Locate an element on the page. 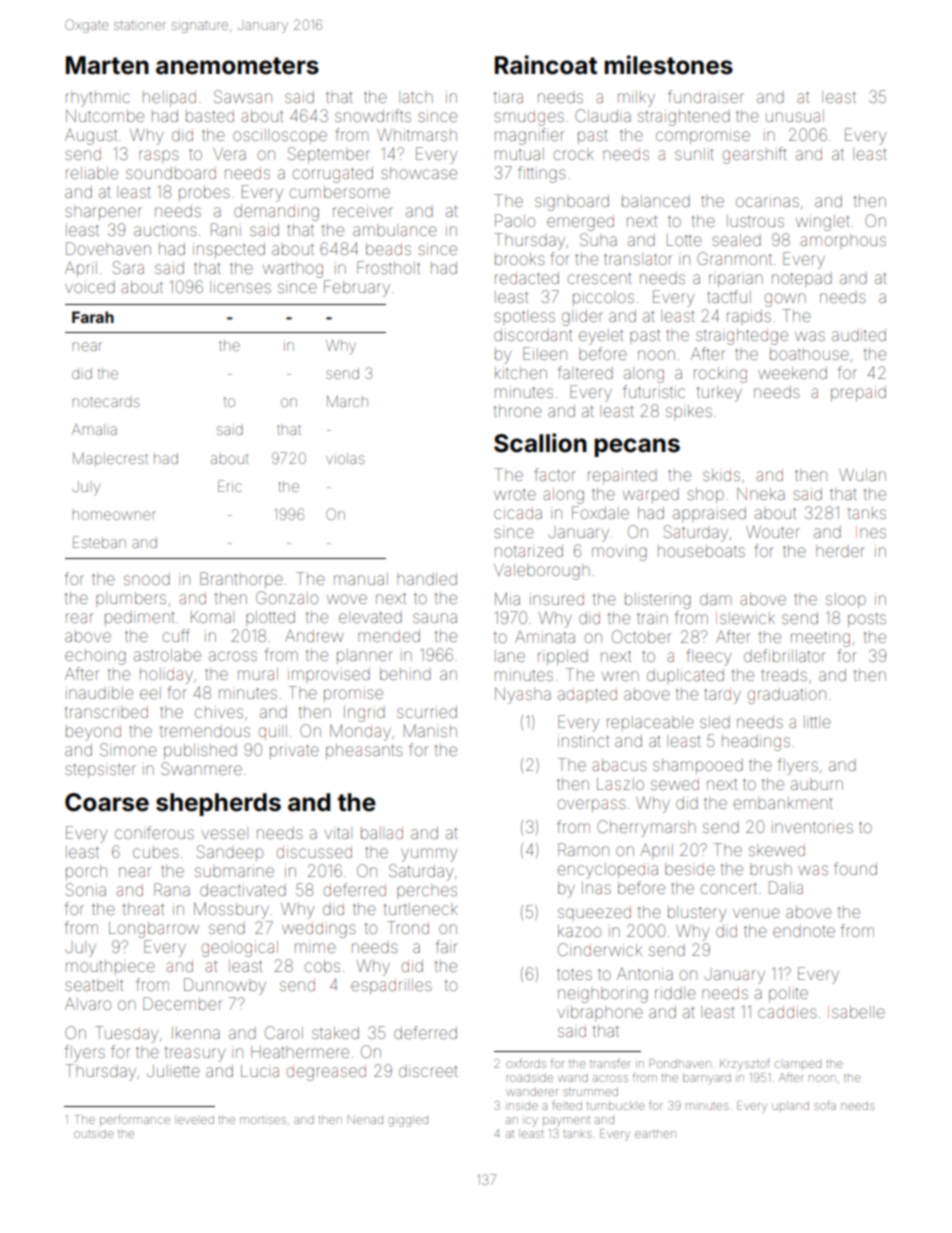 The width and height of the page is (952, 1233). Tuesday is located at coordinates (126, 1034).
